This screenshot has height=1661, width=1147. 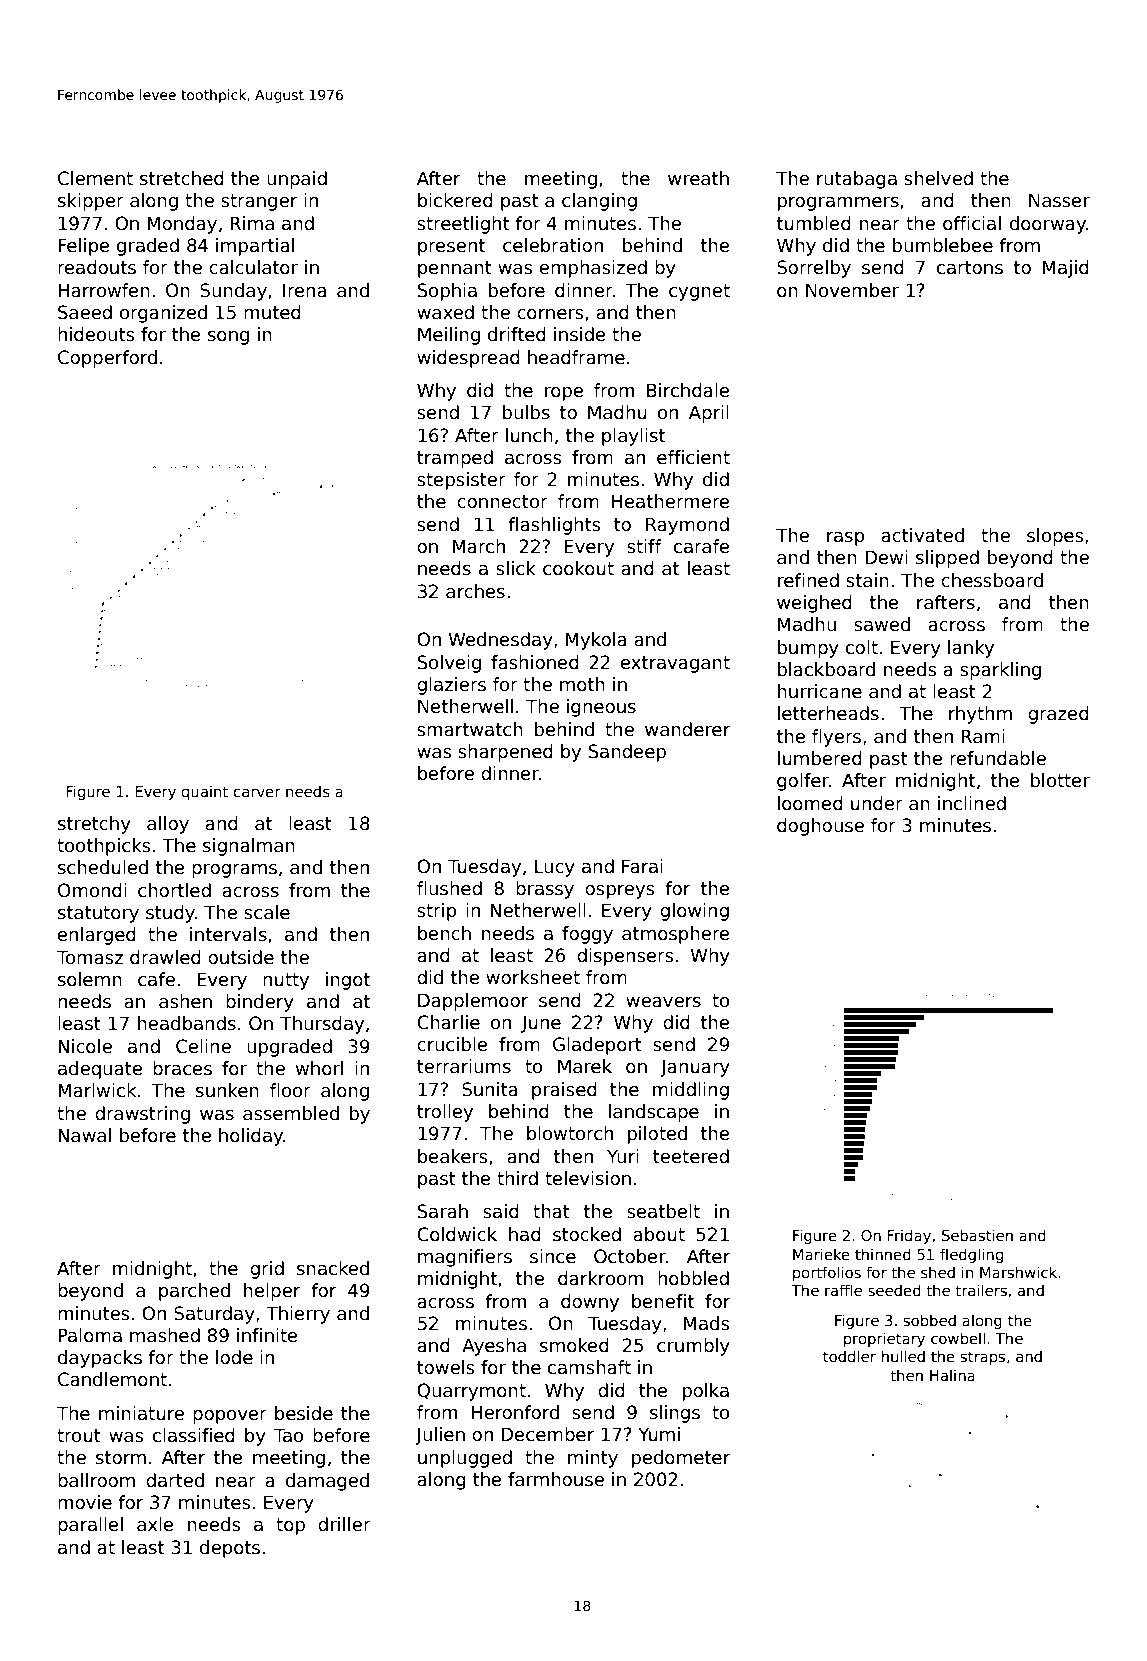 What do you see at coordinates (155, 1524) in the screenshot?
I see `axle` at bounding box center [155, 1524].
